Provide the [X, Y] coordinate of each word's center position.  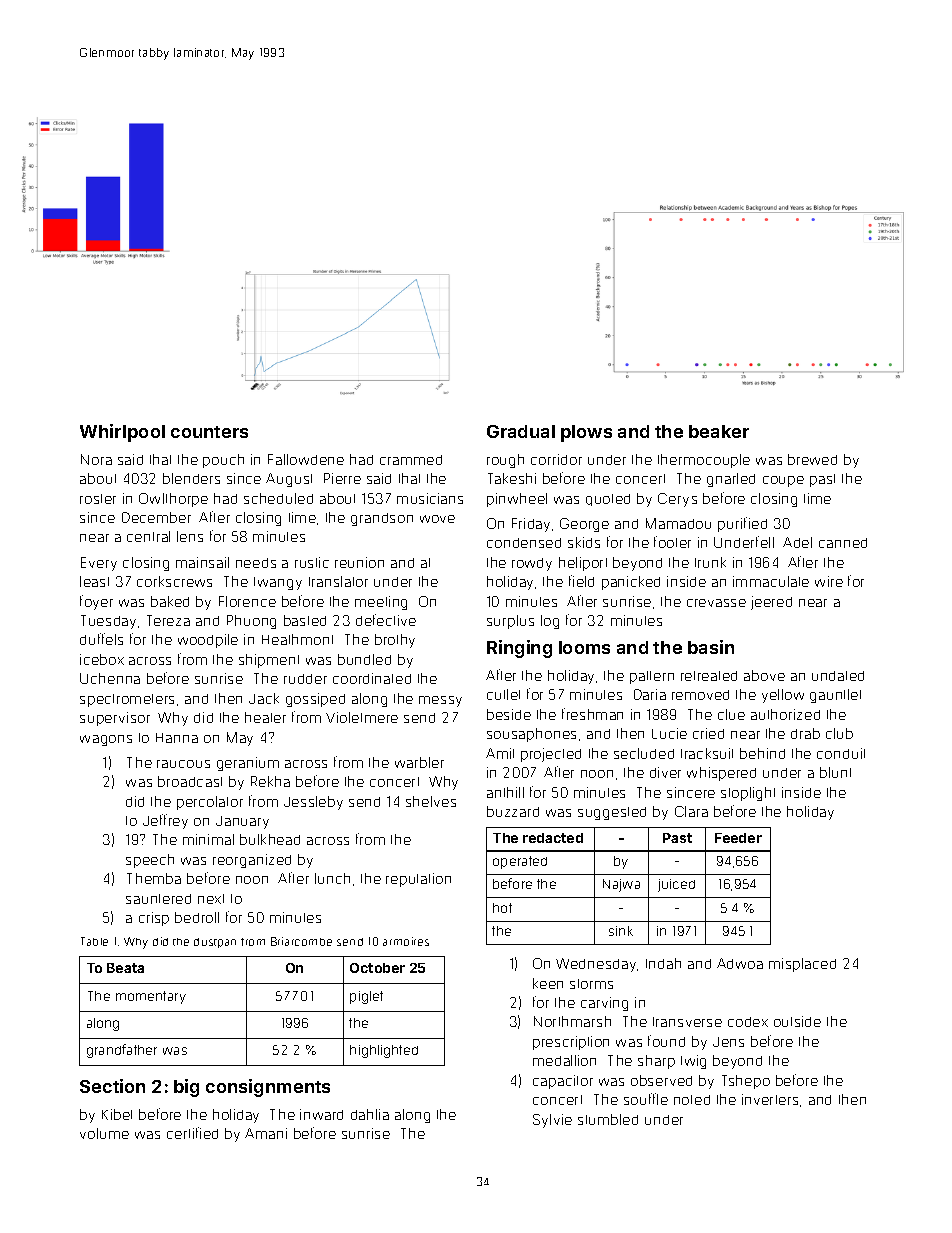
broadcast [190, 781]
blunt [835, 772]
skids [584, 542]
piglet [366, 997]
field [581, 581]
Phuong [251, 622]
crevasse [716, 603]
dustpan [215, 943]
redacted [553, 838]
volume [104, 1133]
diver [665, 772]
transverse [687, 1022]
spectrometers [127, 700]
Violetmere [362, 717]
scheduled [278, 498]
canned [843, 543]
